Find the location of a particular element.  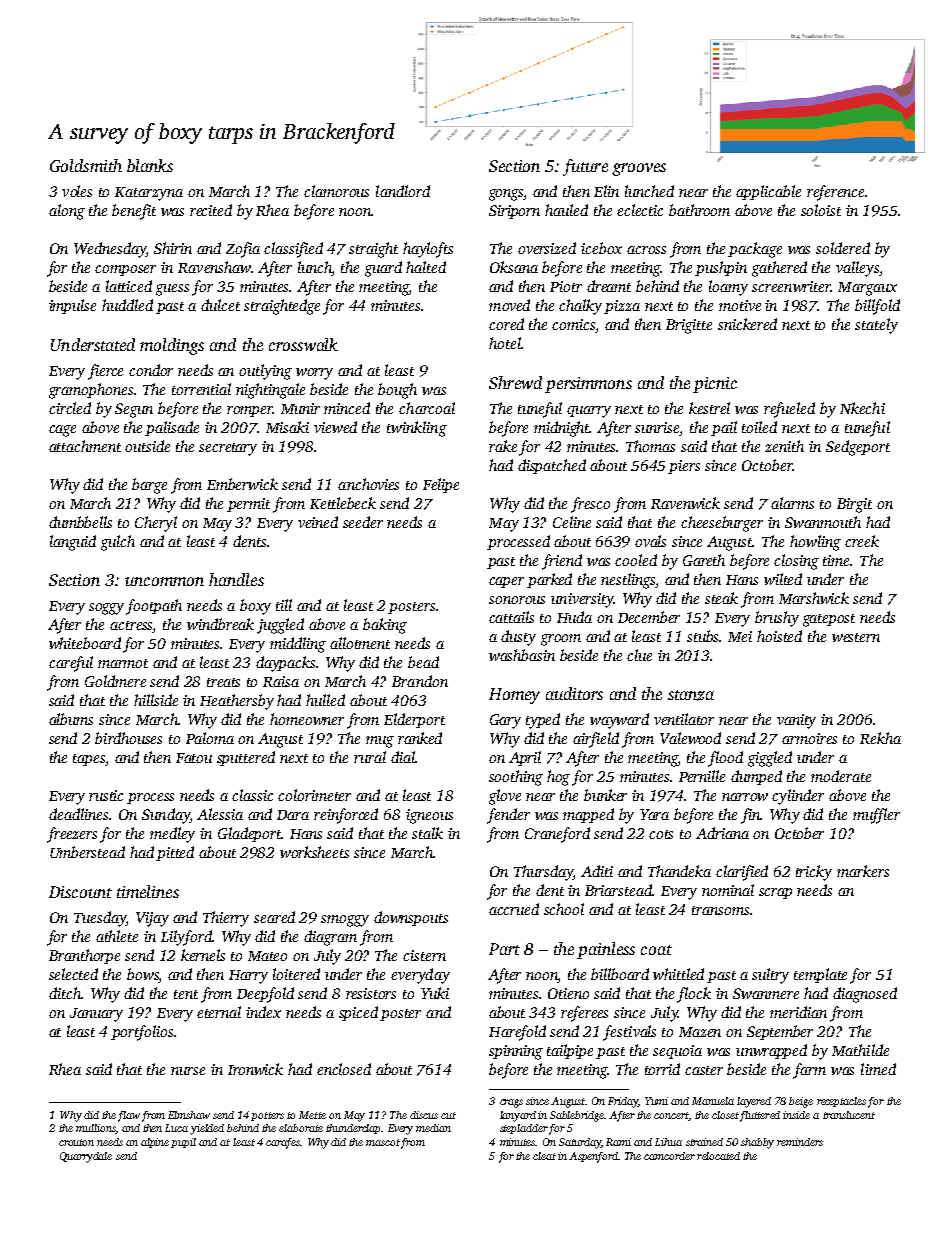

limed is located at coordinates (878, 1069).
